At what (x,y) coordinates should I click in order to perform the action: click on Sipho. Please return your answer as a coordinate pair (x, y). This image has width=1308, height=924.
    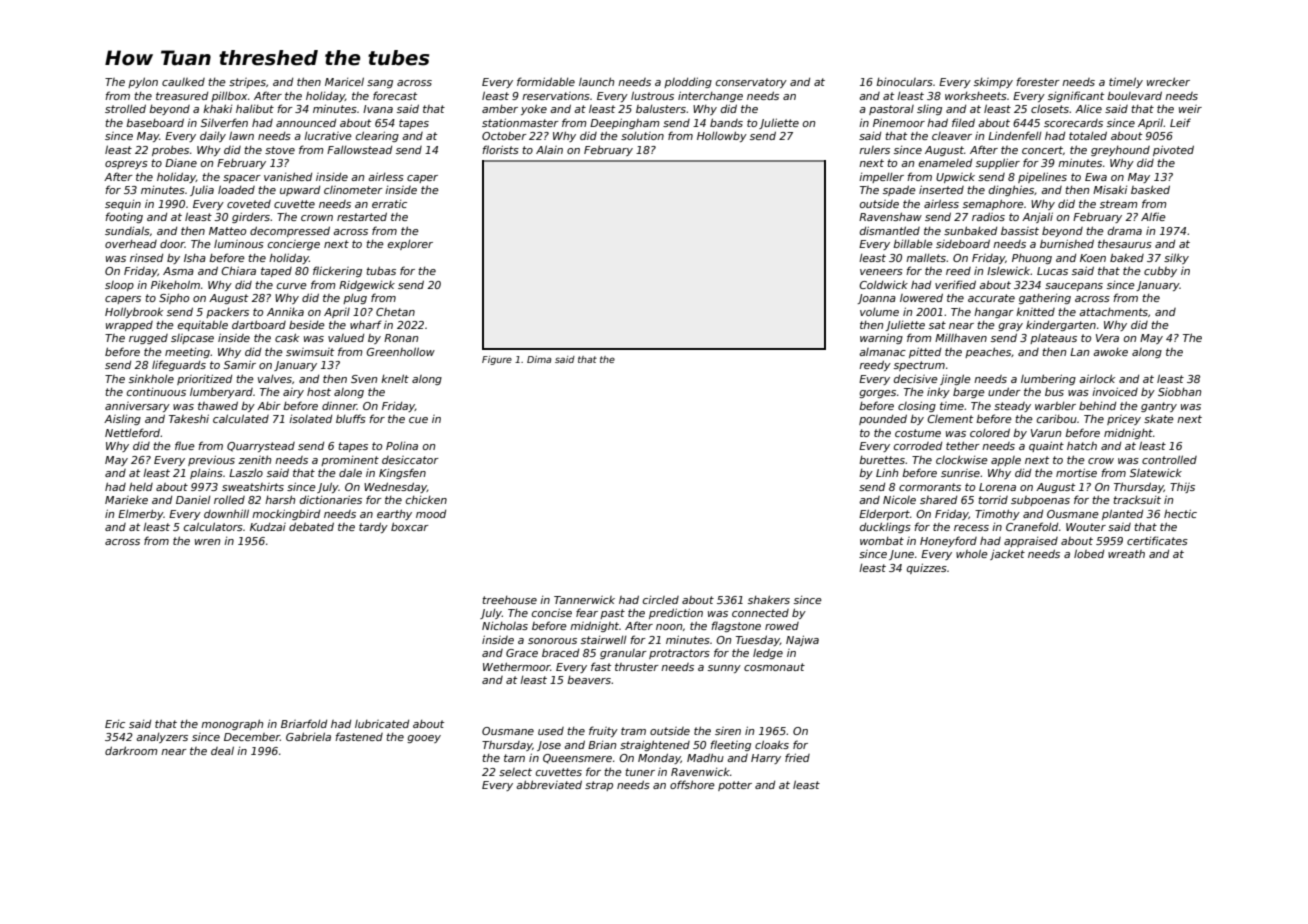
    Looking at the image, I should click on (174, 298).
